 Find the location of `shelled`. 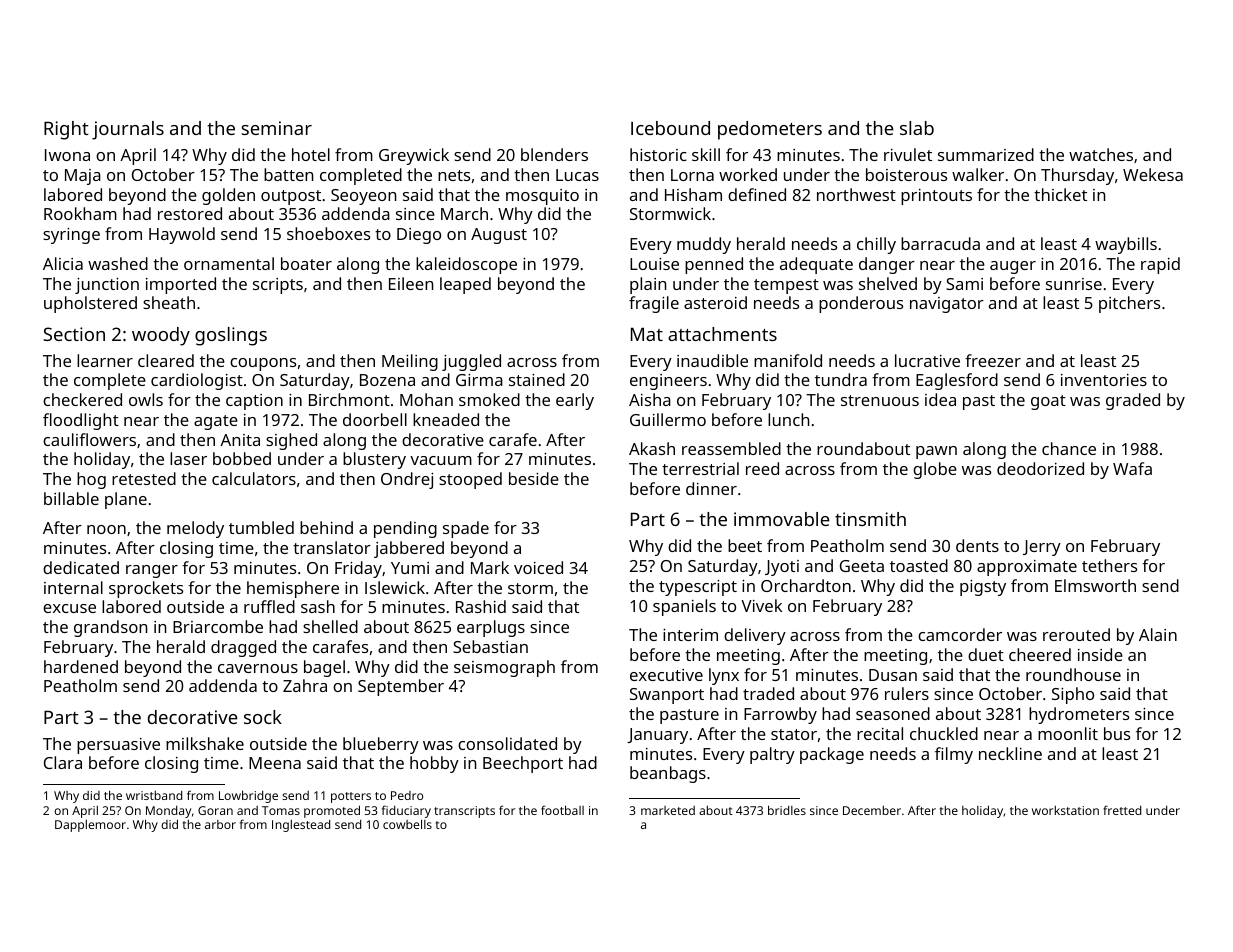

shelled is located at coordinates (330, 626).
